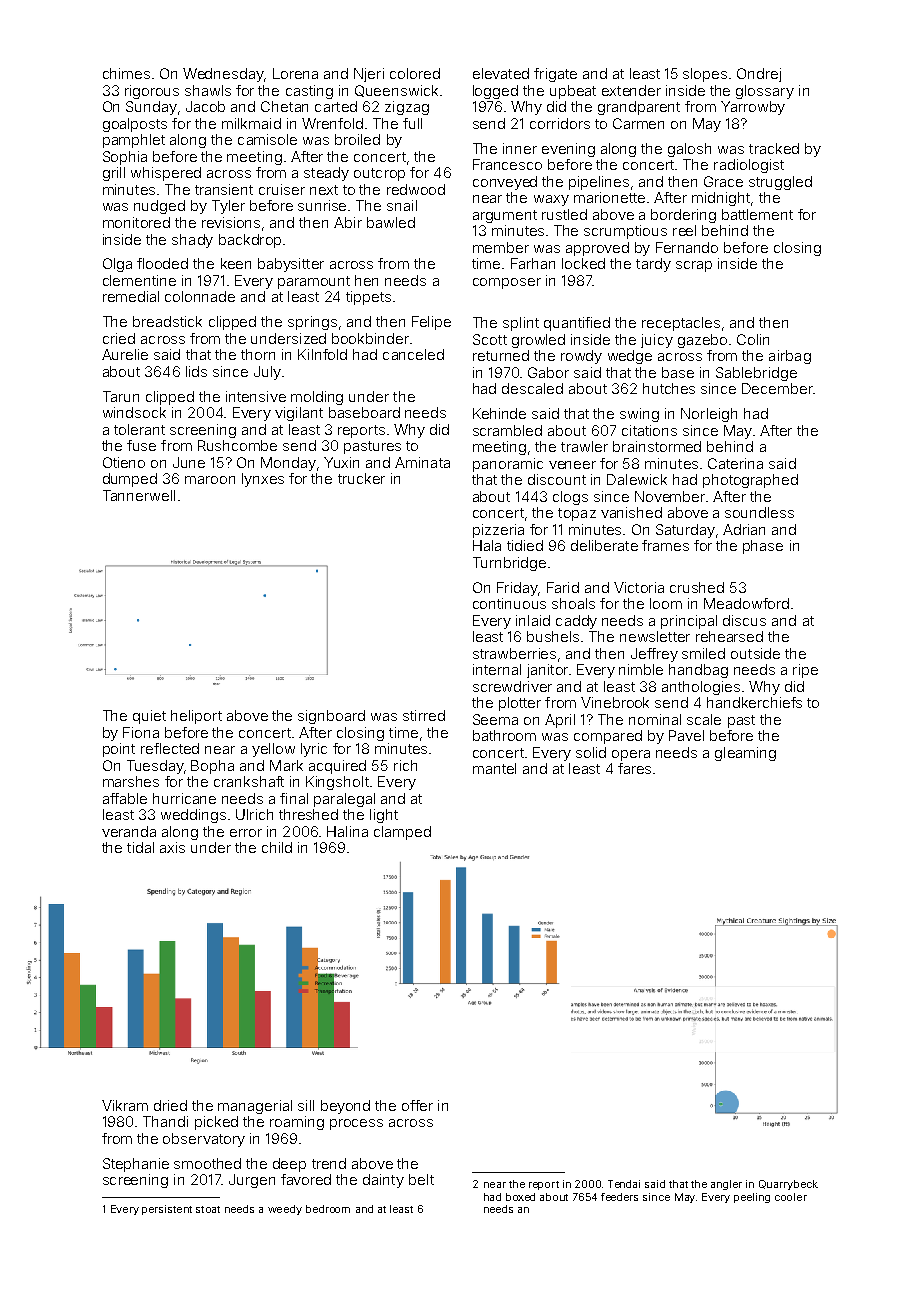 Image resolution: width=924 pixels, height=1308 pixels. What do you see at coordinates (140, 847) in the page?
I see `tidal` at bounding box center [140, 847].
